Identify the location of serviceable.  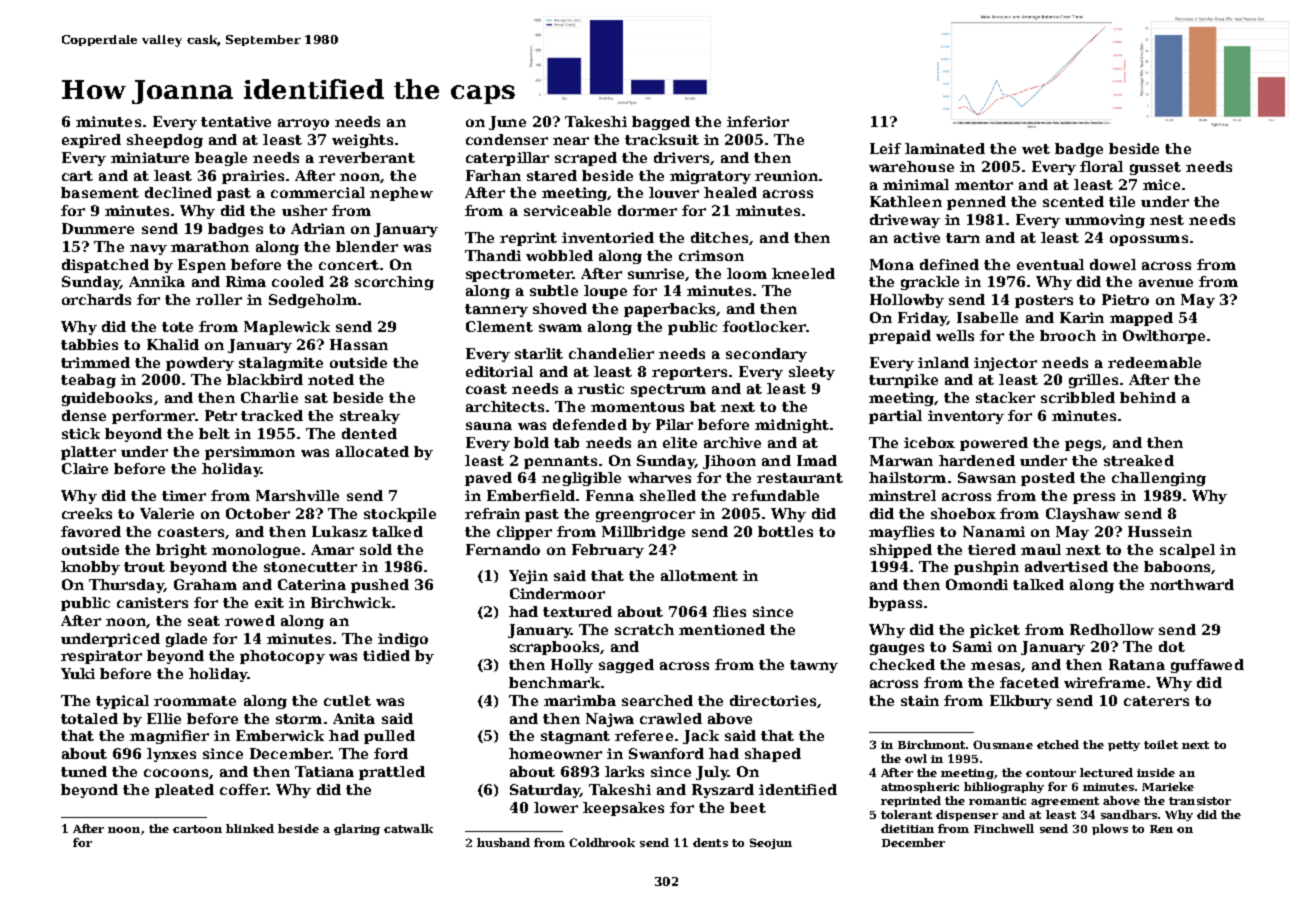
(567, 210).
